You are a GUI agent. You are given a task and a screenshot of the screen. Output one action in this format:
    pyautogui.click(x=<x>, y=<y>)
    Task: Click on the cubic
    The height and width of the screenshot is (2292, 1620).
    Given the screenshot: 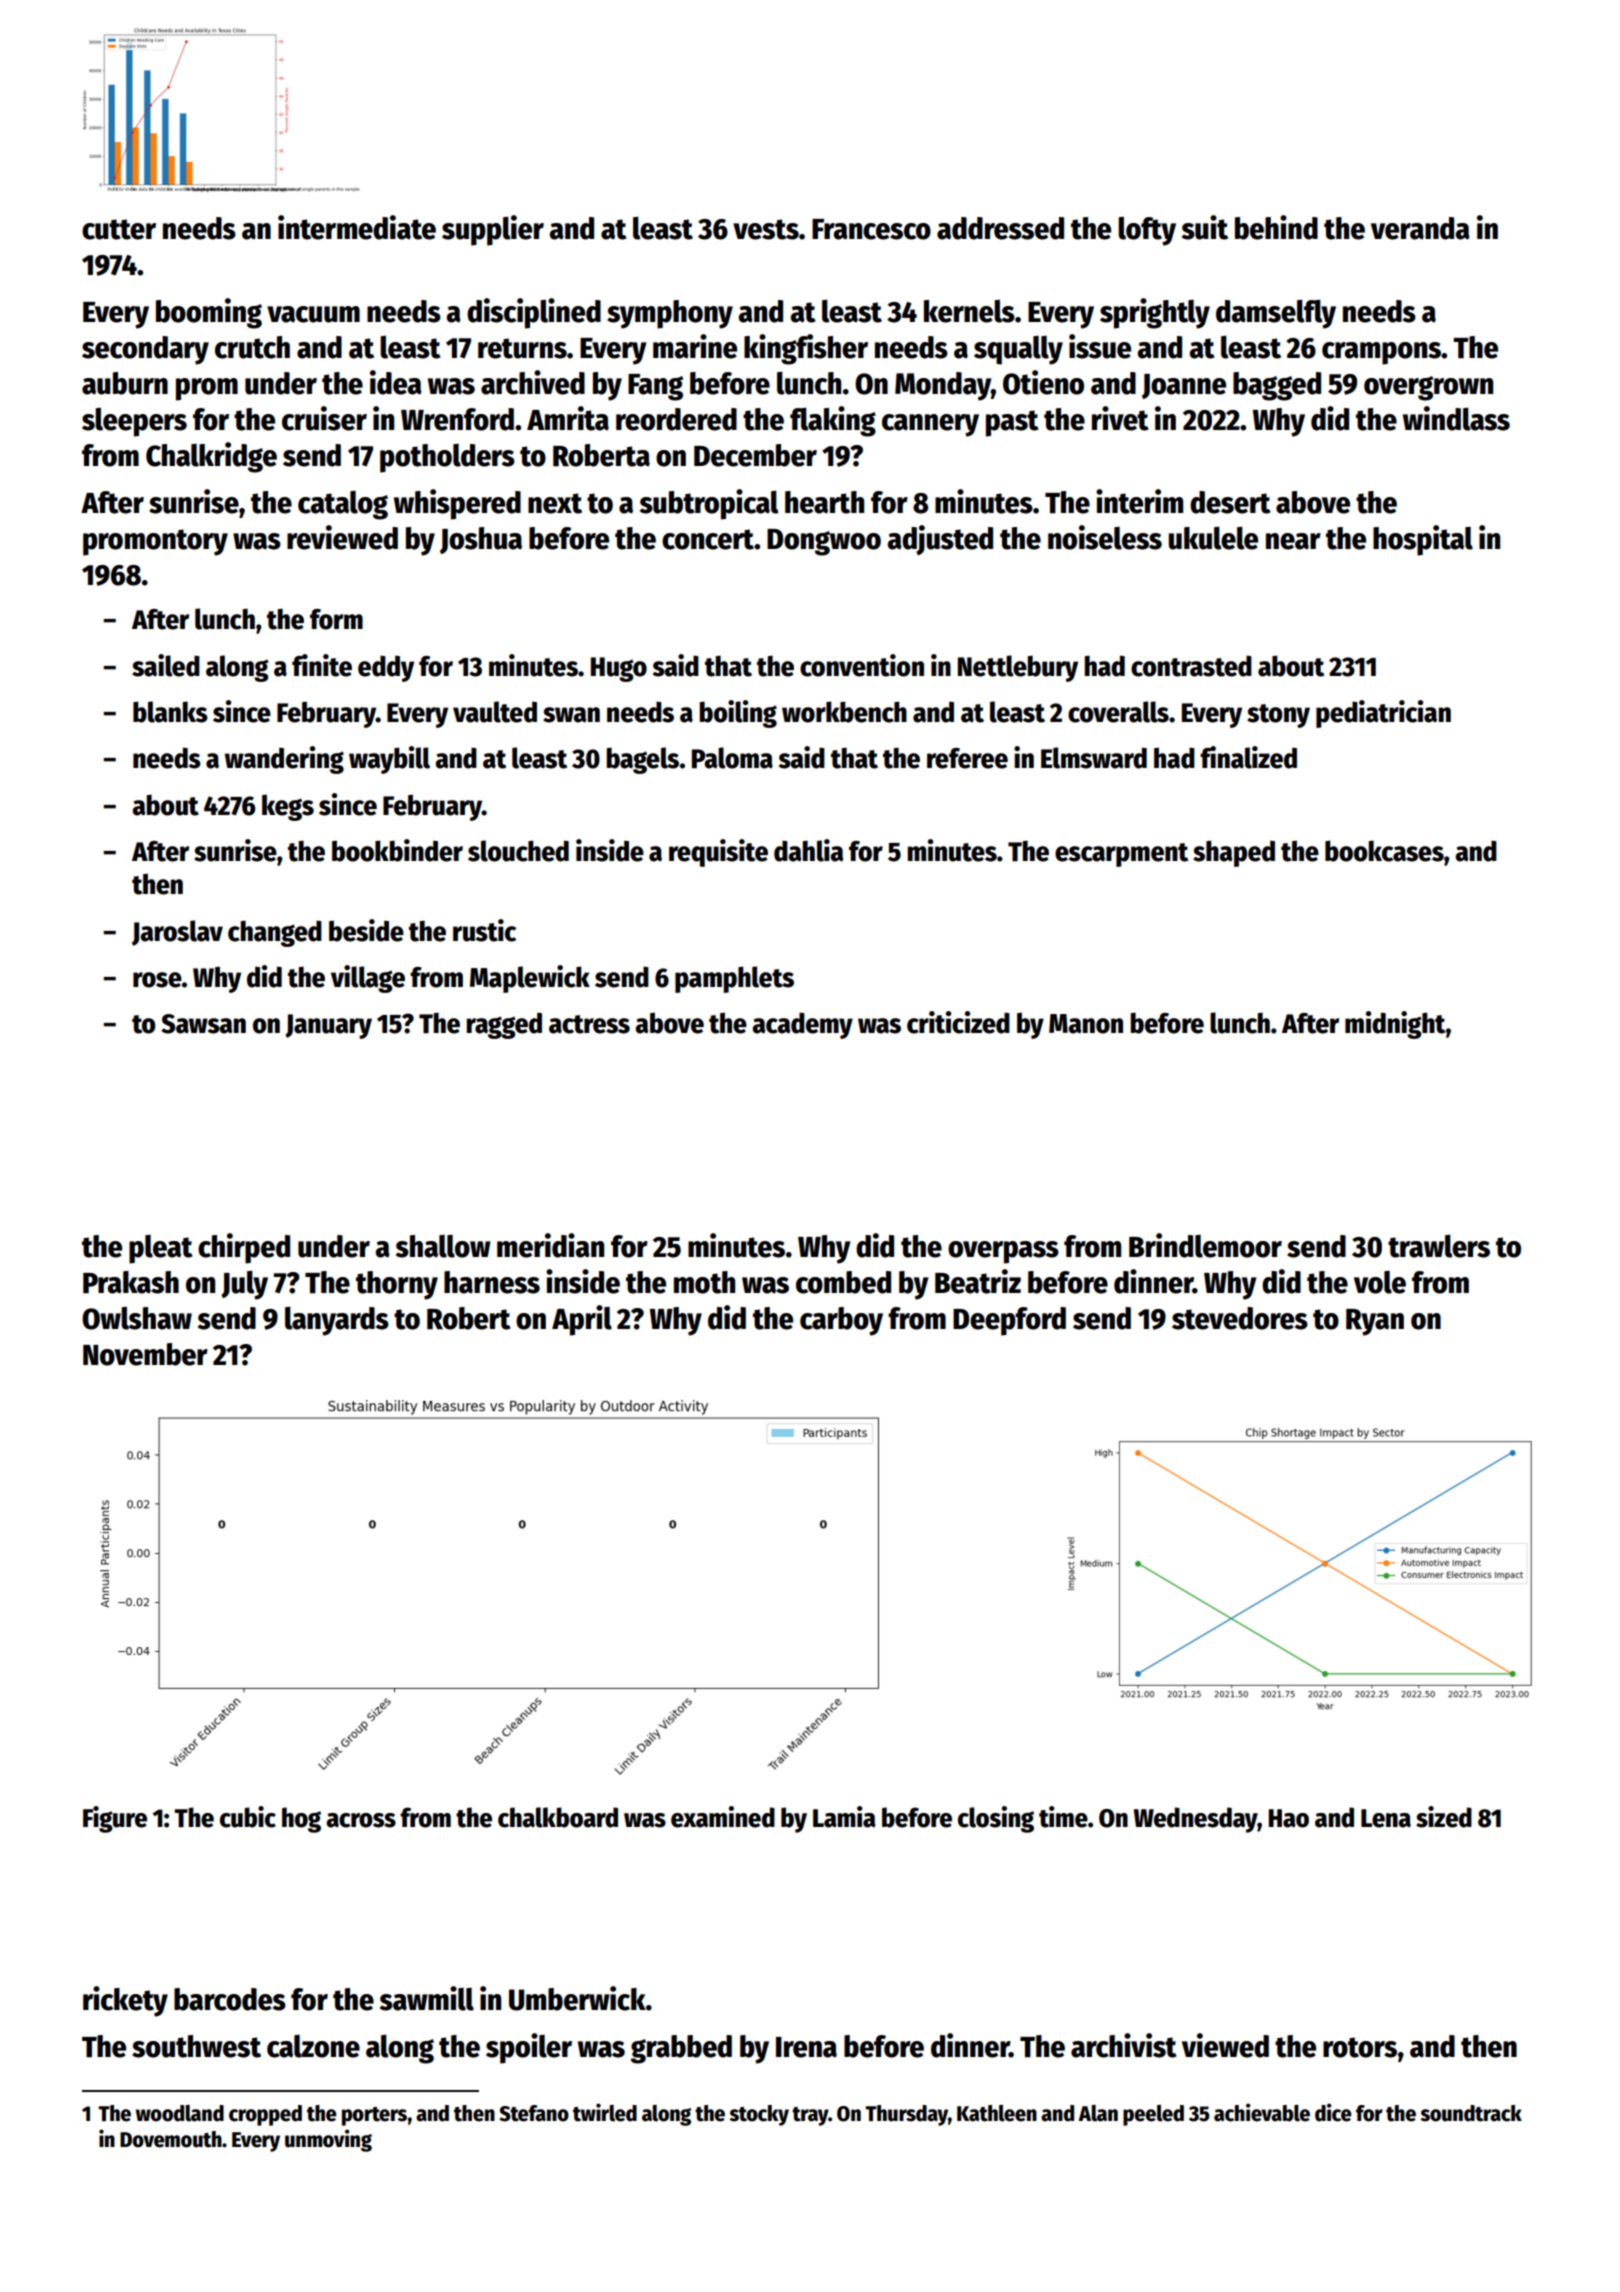 What is the action you would take?
    pyautogui.click(x=248, y=1817)
